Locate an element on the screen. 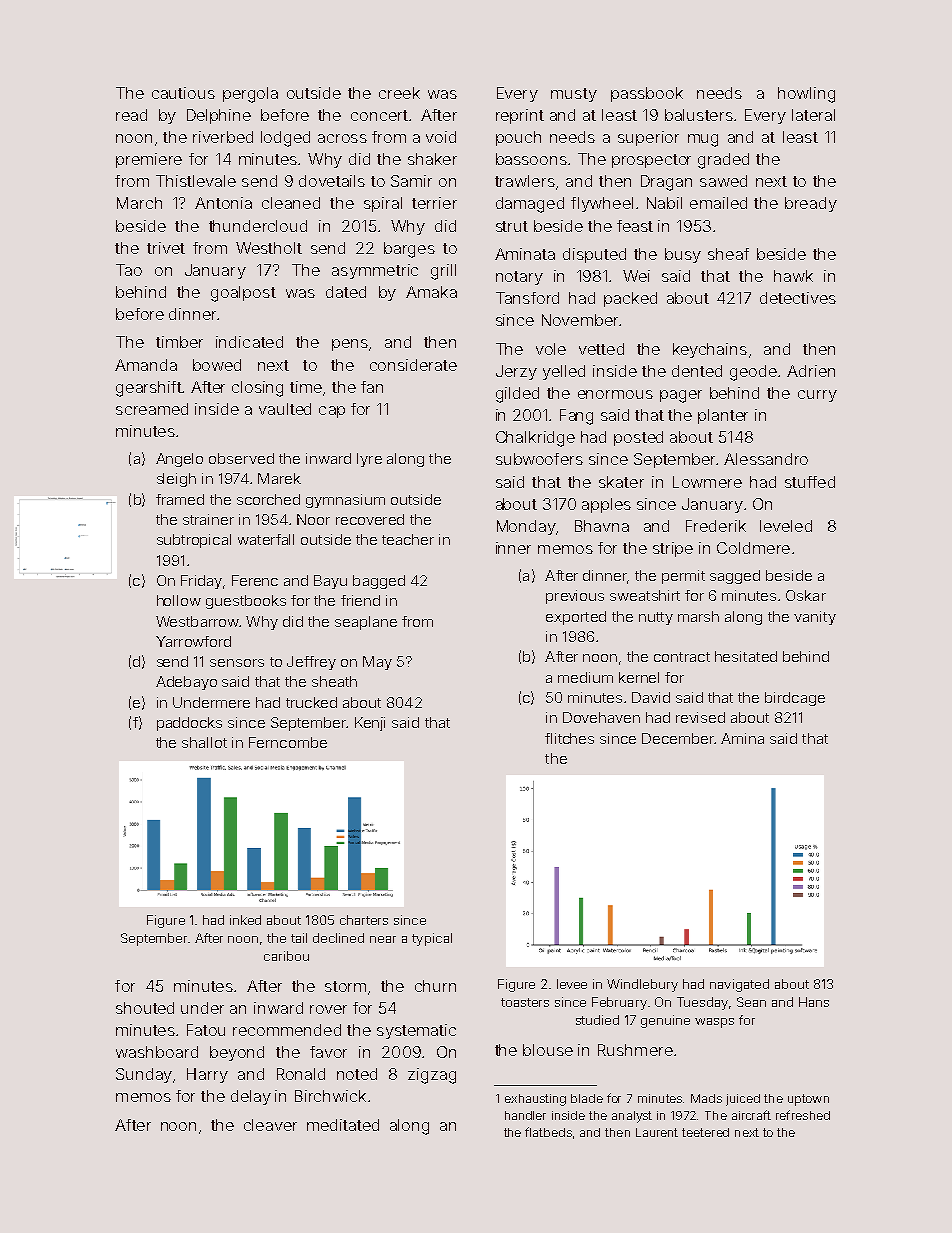  revised is located at coordinates (700, 717).
